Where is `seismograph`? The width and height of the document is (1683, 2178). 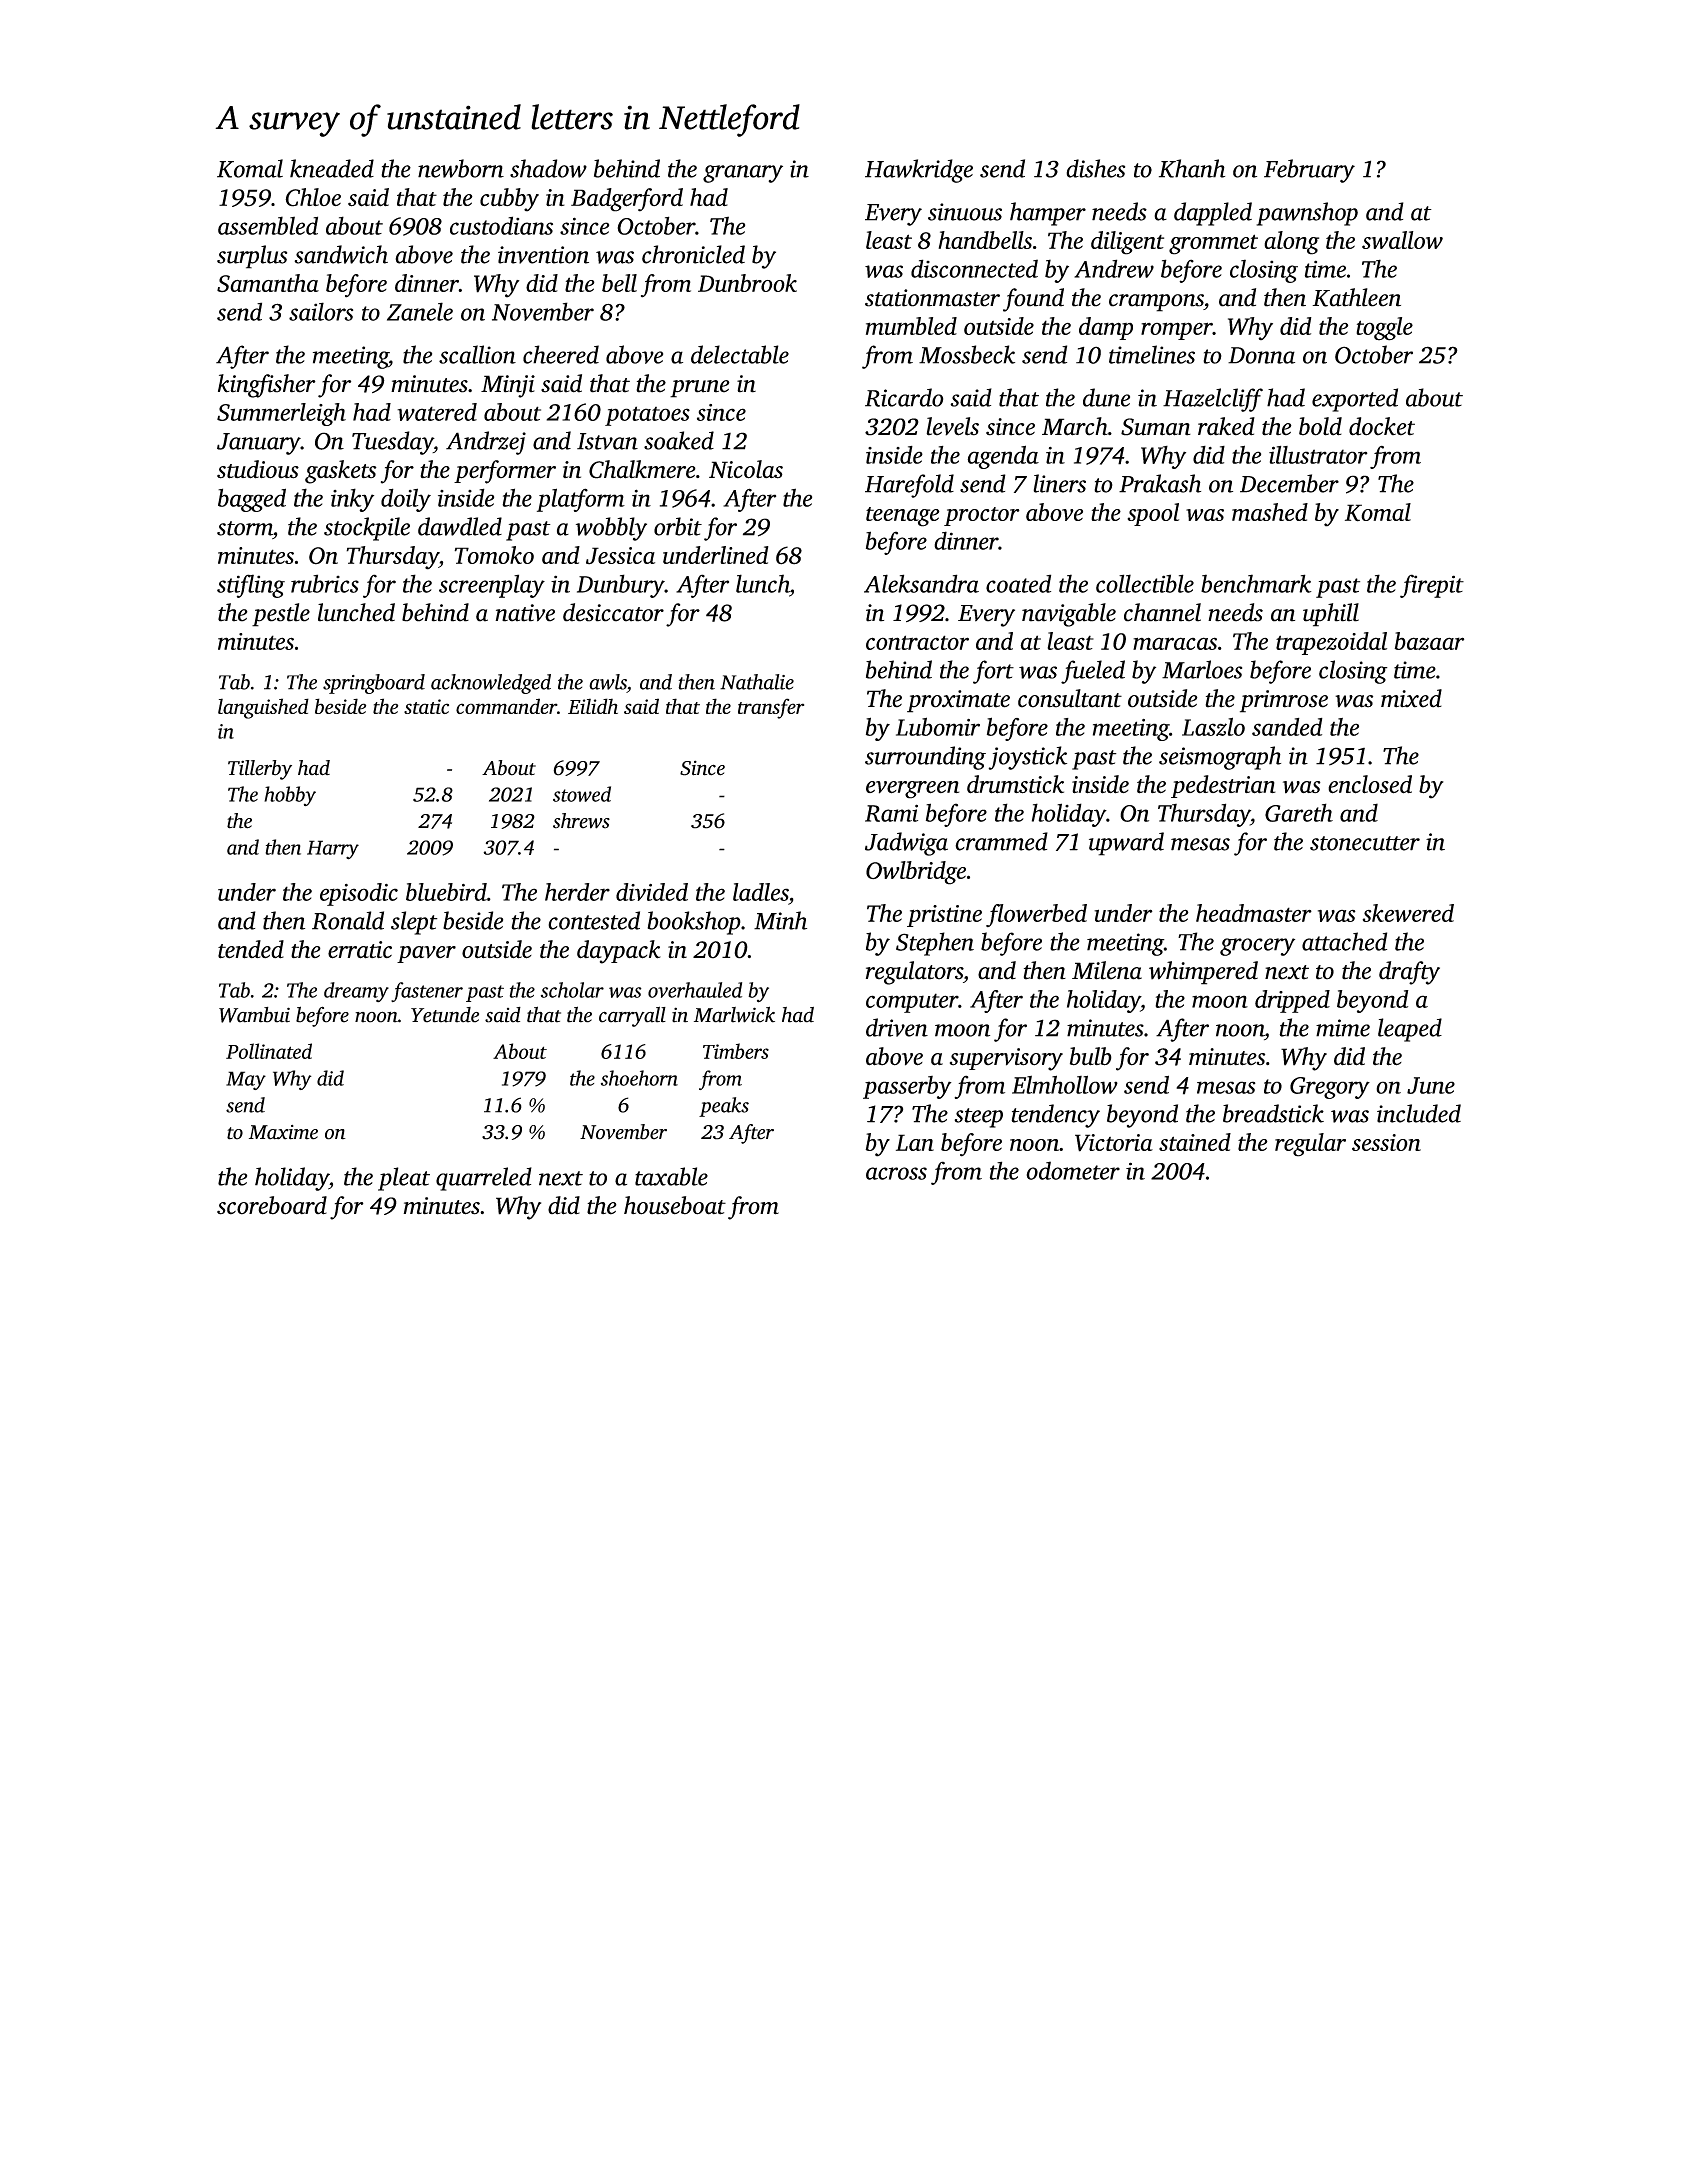
seismograph is located at coordinates (1220, 758).
